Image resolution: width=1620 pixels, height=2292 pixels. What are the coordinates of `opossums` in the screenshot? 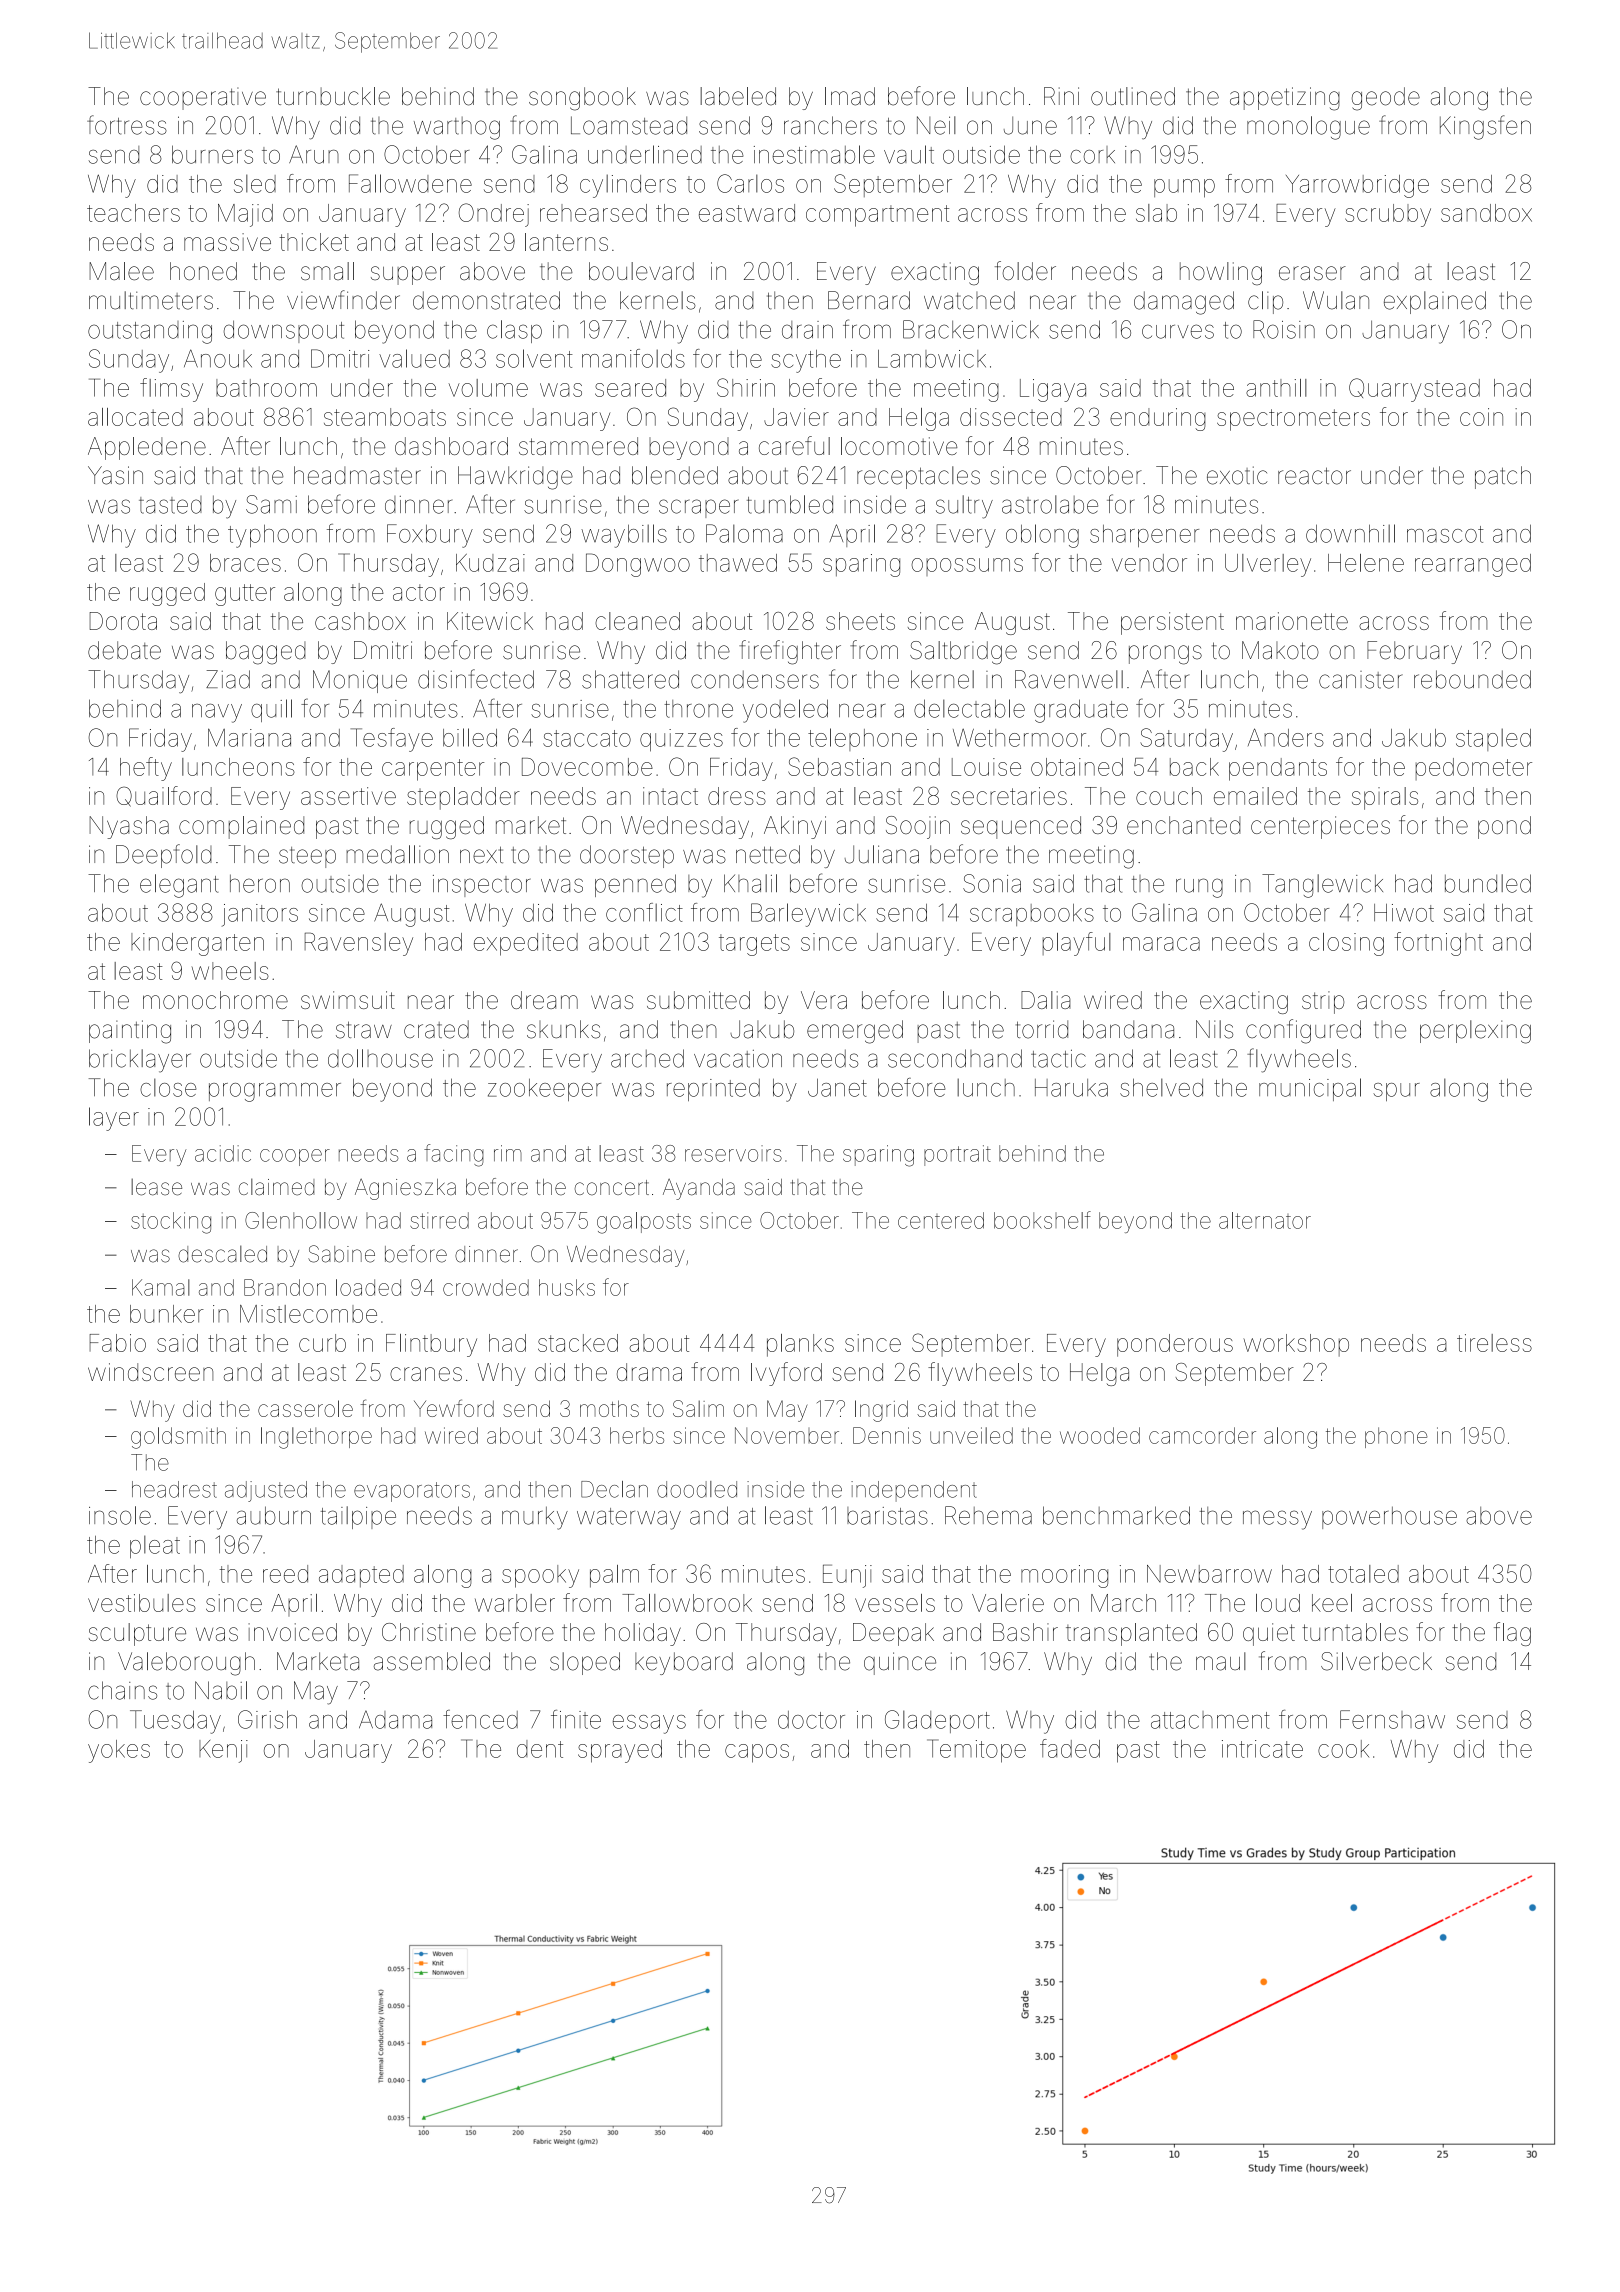 It's located at (967, 567).
